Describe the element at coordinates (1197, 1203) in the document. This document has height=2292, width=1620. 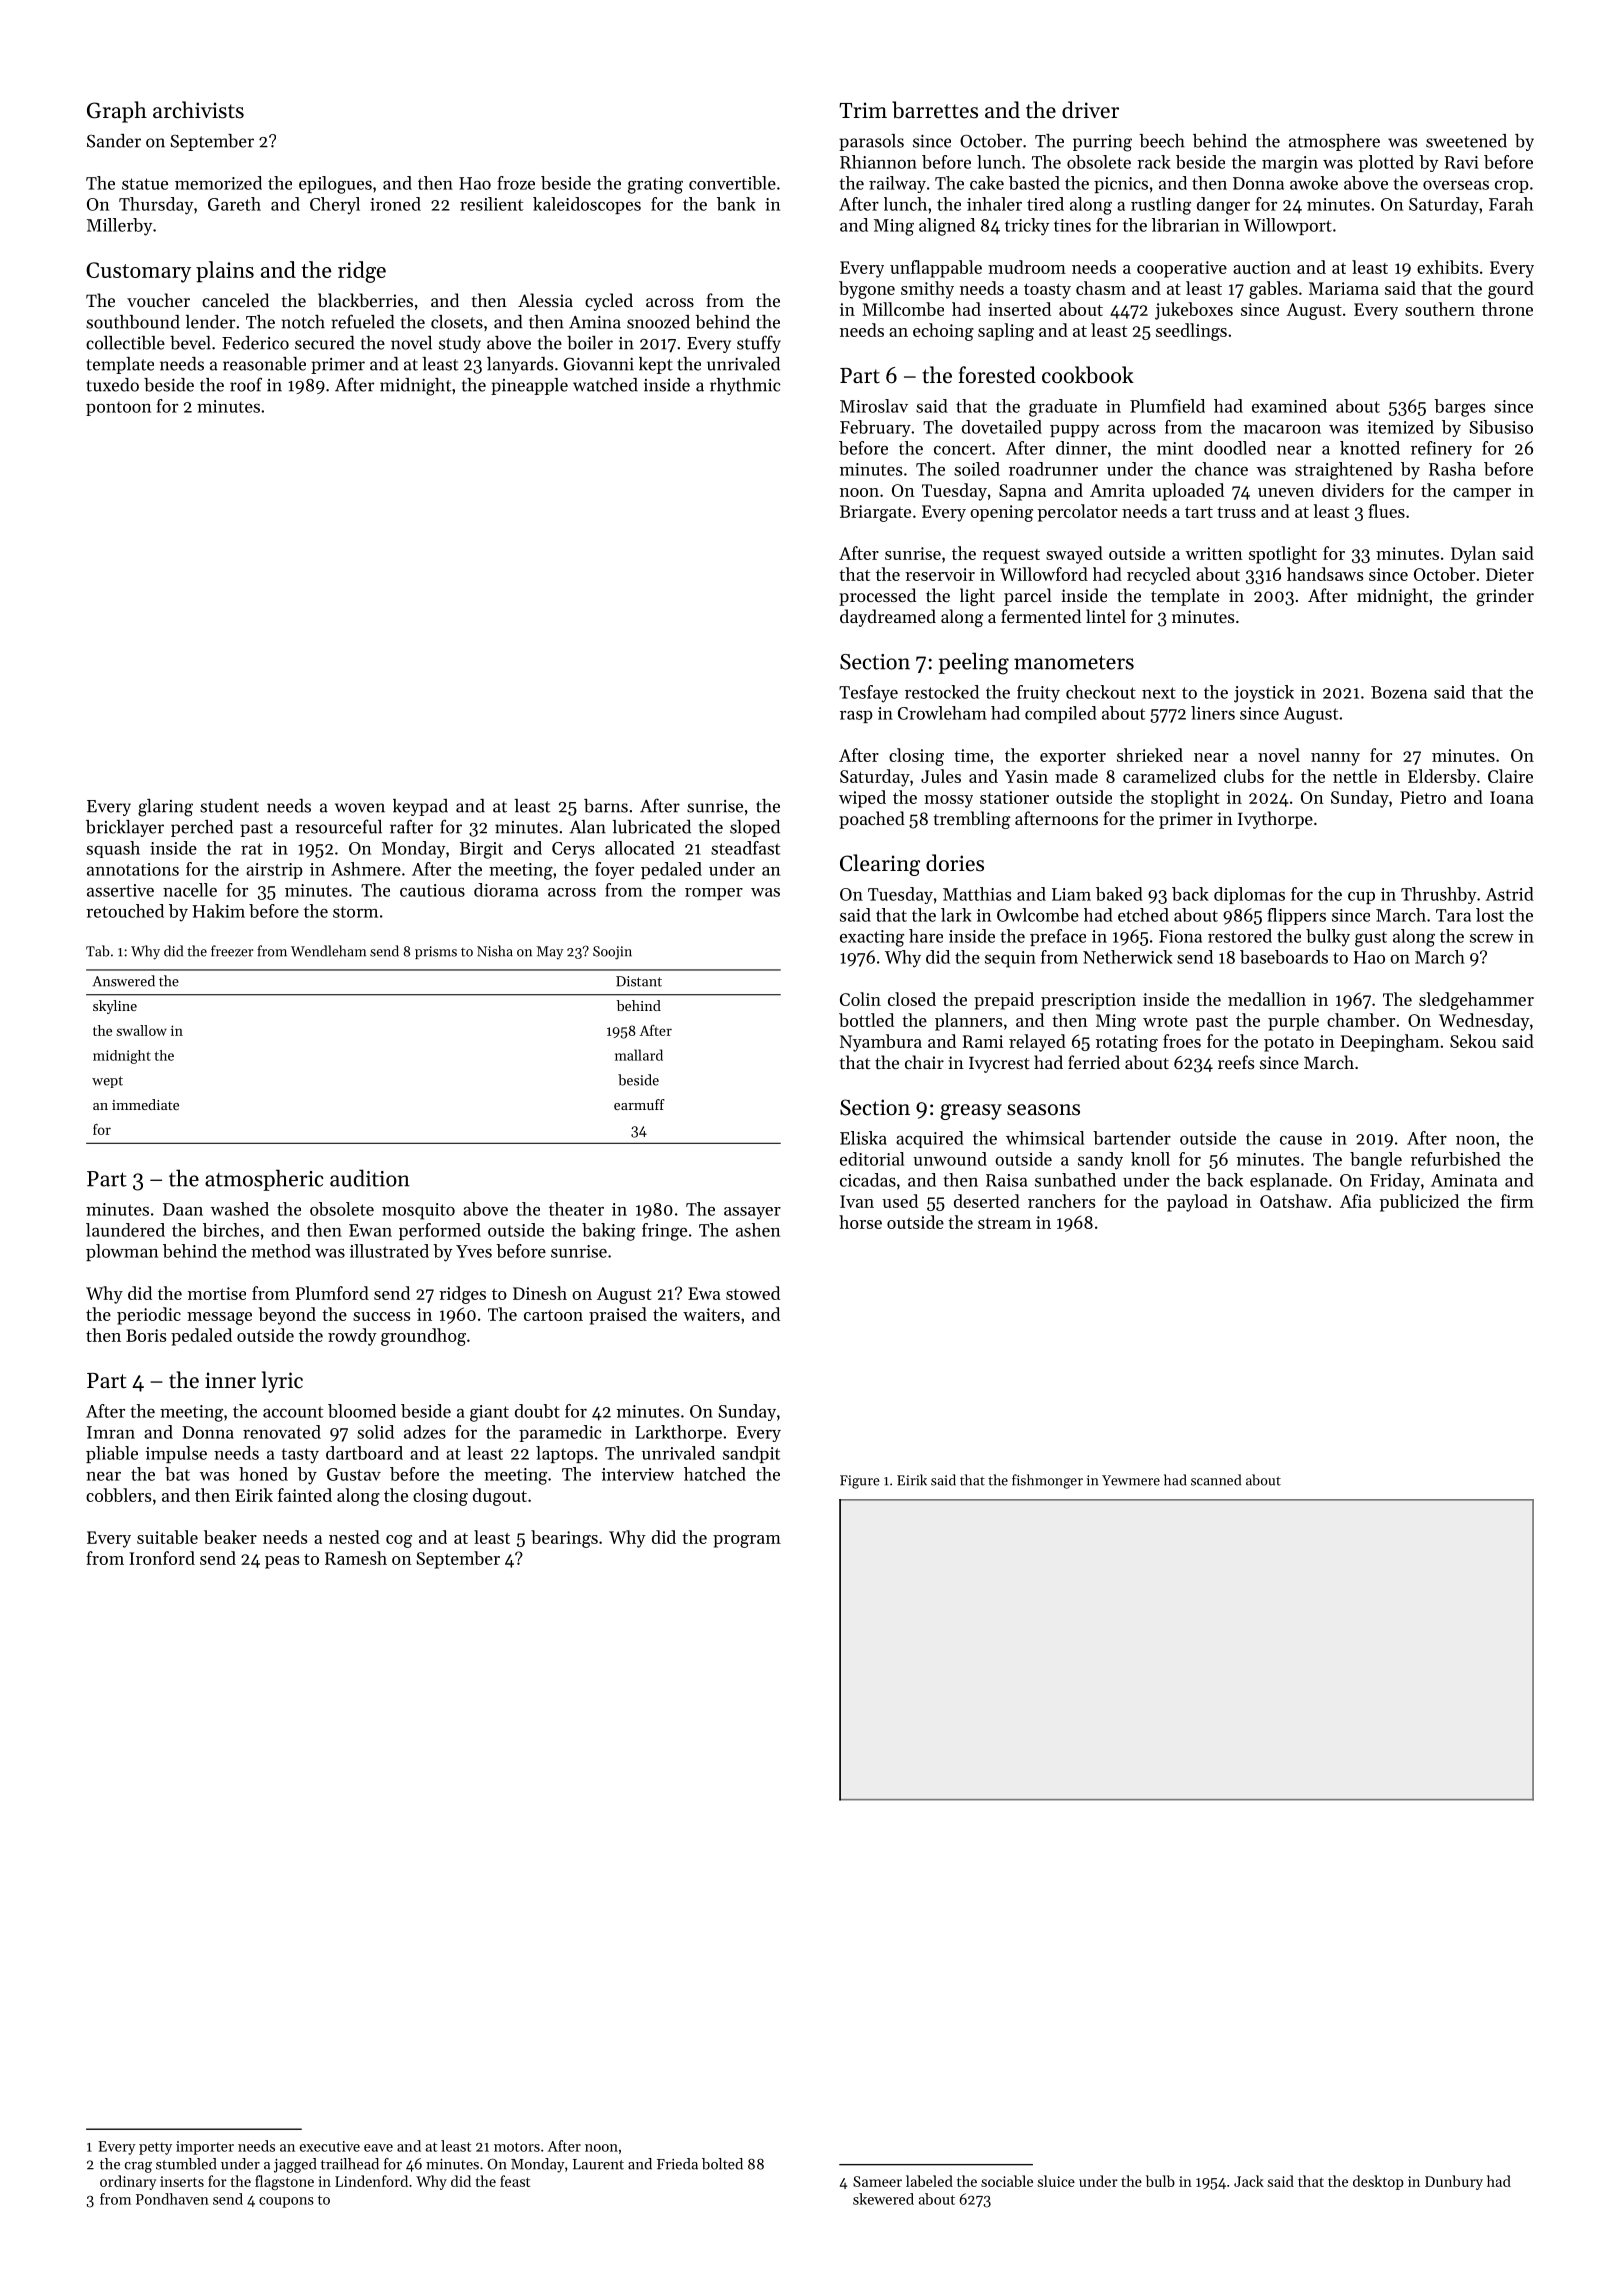
I see `payload` at that location.
